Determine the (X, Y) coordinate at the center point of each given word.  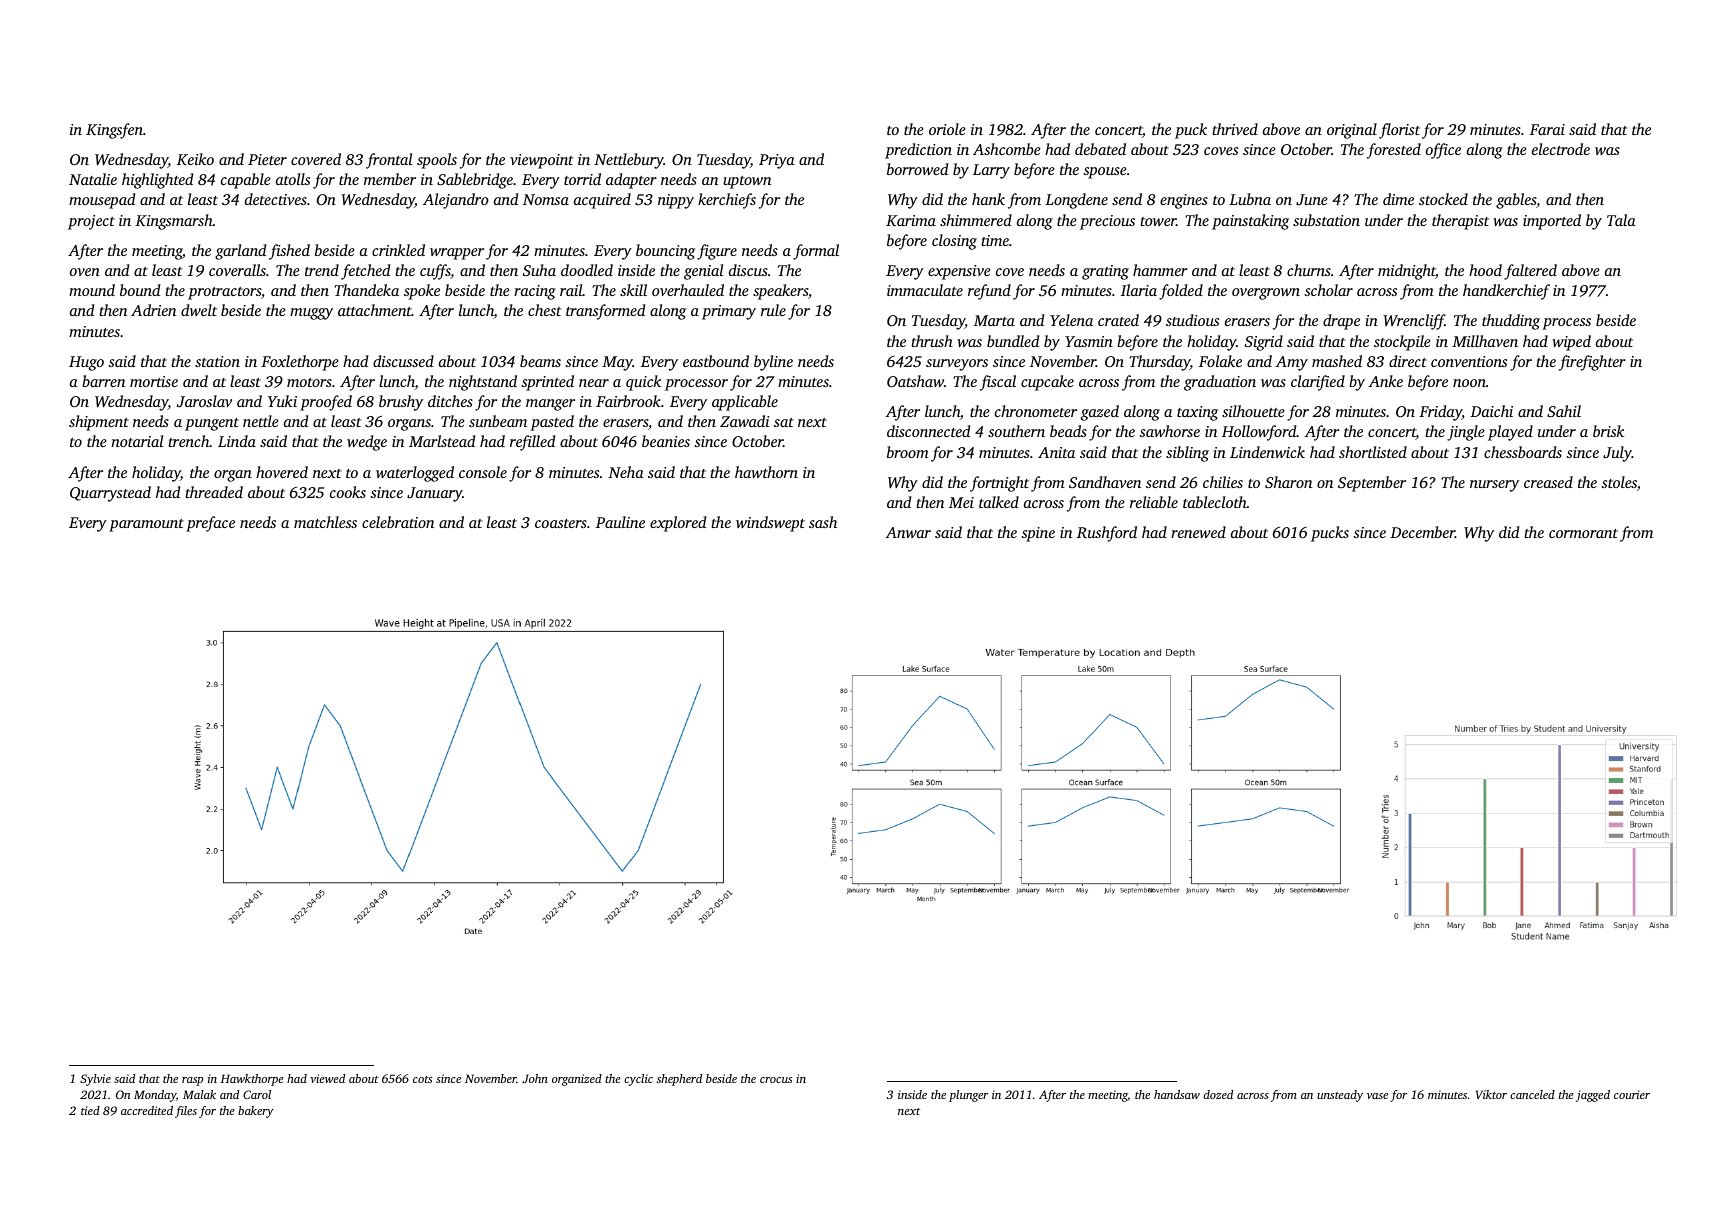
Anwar (908, 532)
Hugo (86, 363)
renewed (1198, 532)
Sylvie (95, 1080)
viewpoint (541, 161)
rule (773, 310)
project (91, 222)
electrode (1561, 149)
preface (210, 524)
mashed (1337, 361)
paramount (146, 525)
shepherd (679, 1080)
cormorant (1583, 533)
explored (678, 524)
